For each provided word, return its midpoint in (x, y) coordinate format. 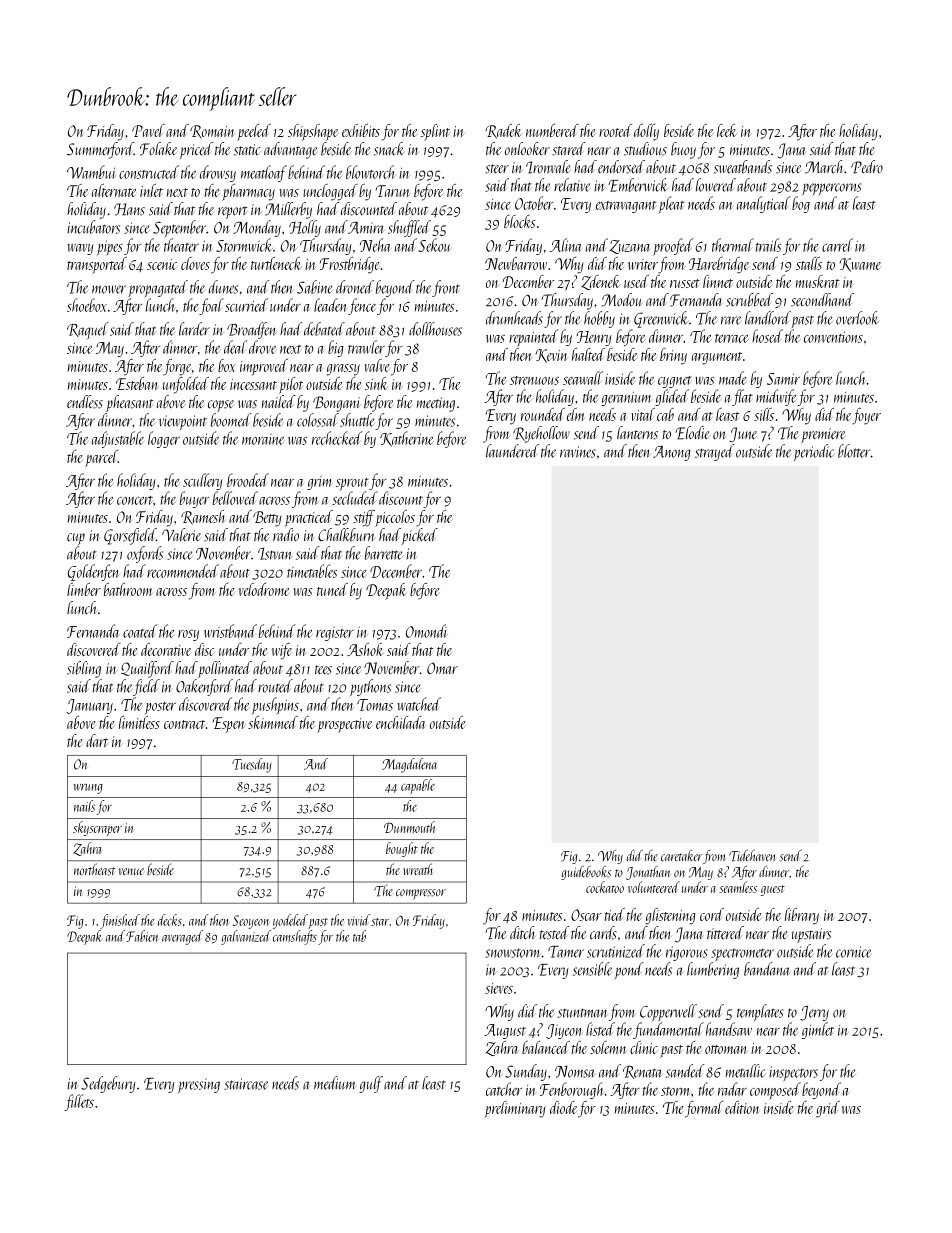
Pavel (148, 130)
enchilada (400, 722)
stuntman (583, 1013)
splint (435, 132)
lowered (716, 185)
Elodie (692, 433)
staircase (246, 1084)
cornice (853, 952)
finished (120, 921)
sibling (84, 669)
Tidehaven (752, 856)
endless (85, 402)
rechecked (337, 438)
